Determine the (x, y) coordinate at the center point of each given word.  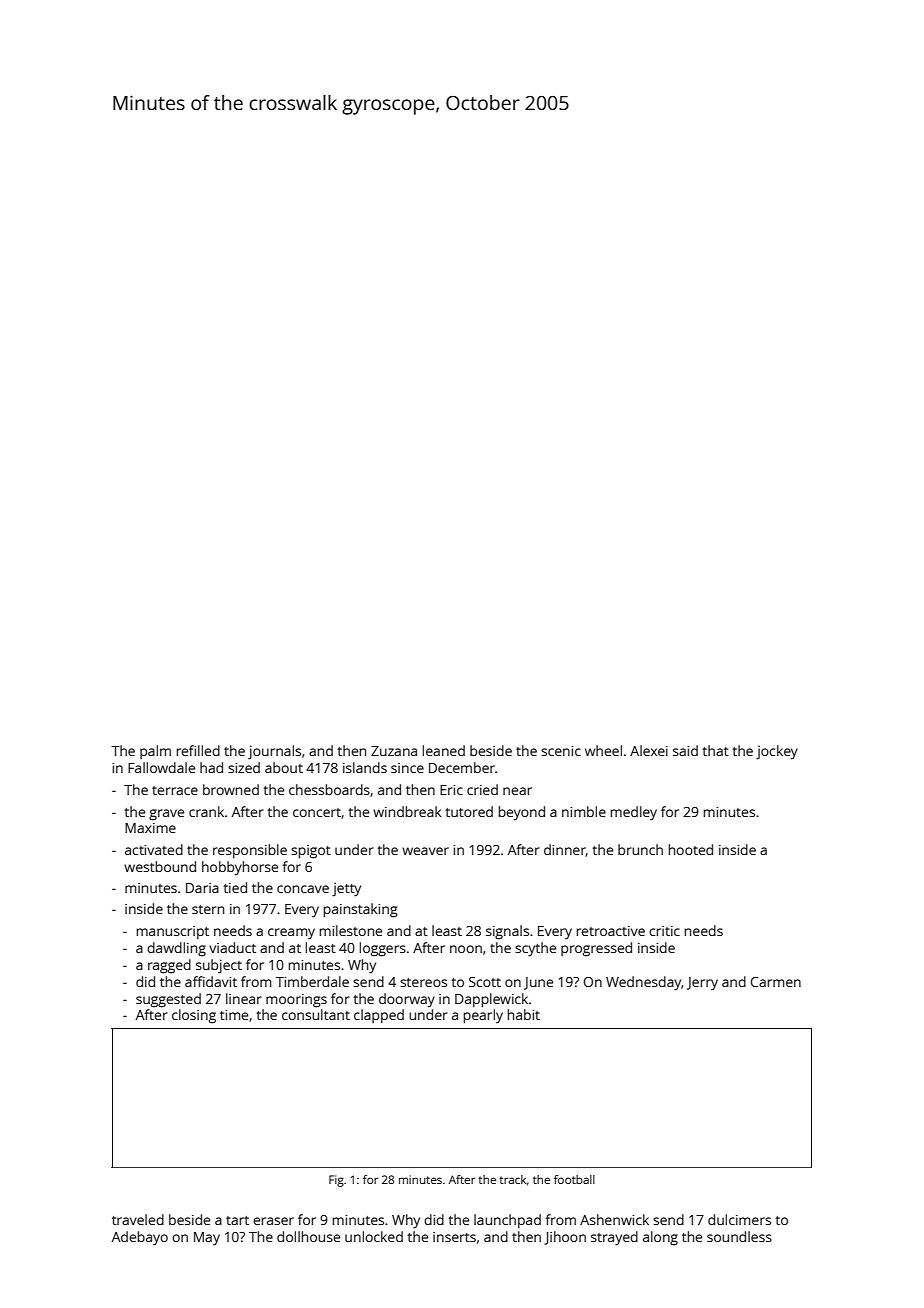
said (685, 750)
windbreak (407, 811)
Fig (336, 1181)
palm (155, 752)
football (574, 1179)
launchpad (507, 1221)
